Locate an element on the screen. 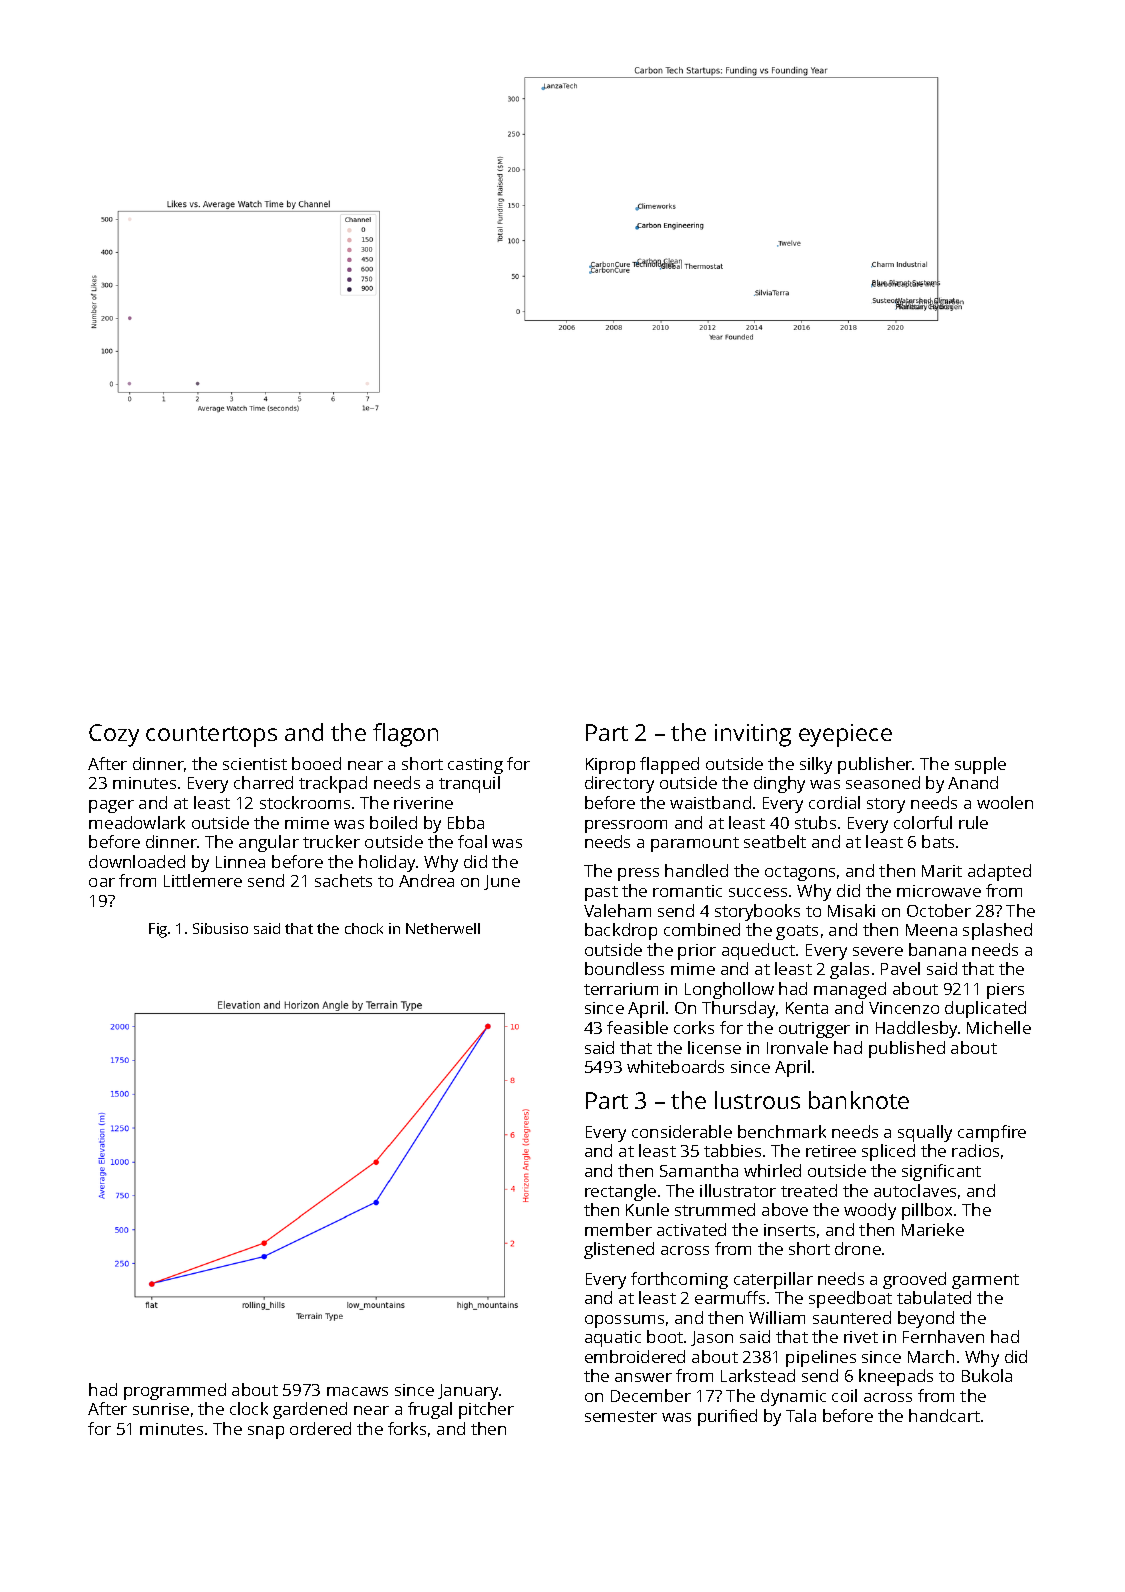 The width and height of the screenshot is (1125, 1592). forks is located at coordinates (407, 1428).
